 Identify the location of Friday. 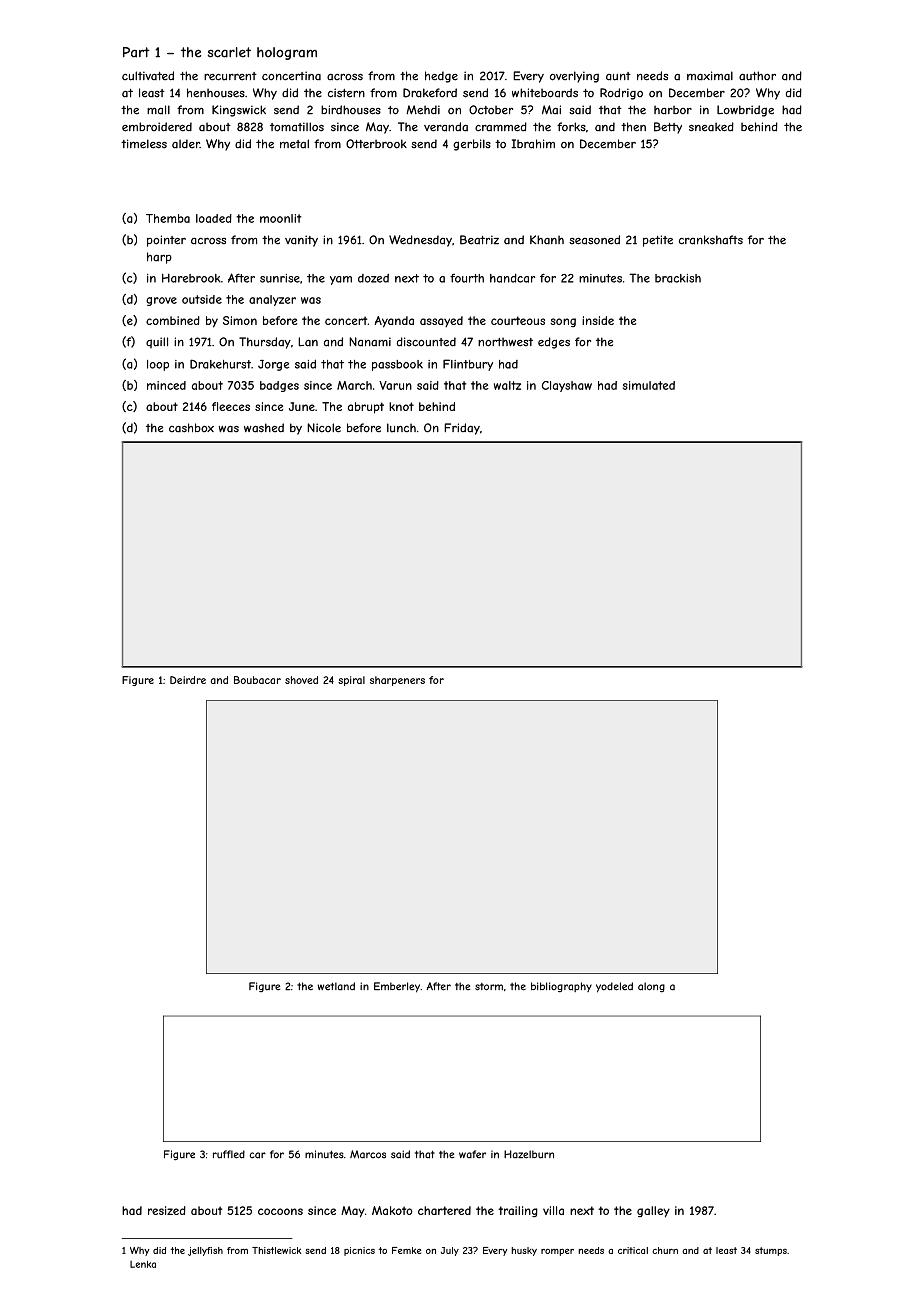
(462, 429).
